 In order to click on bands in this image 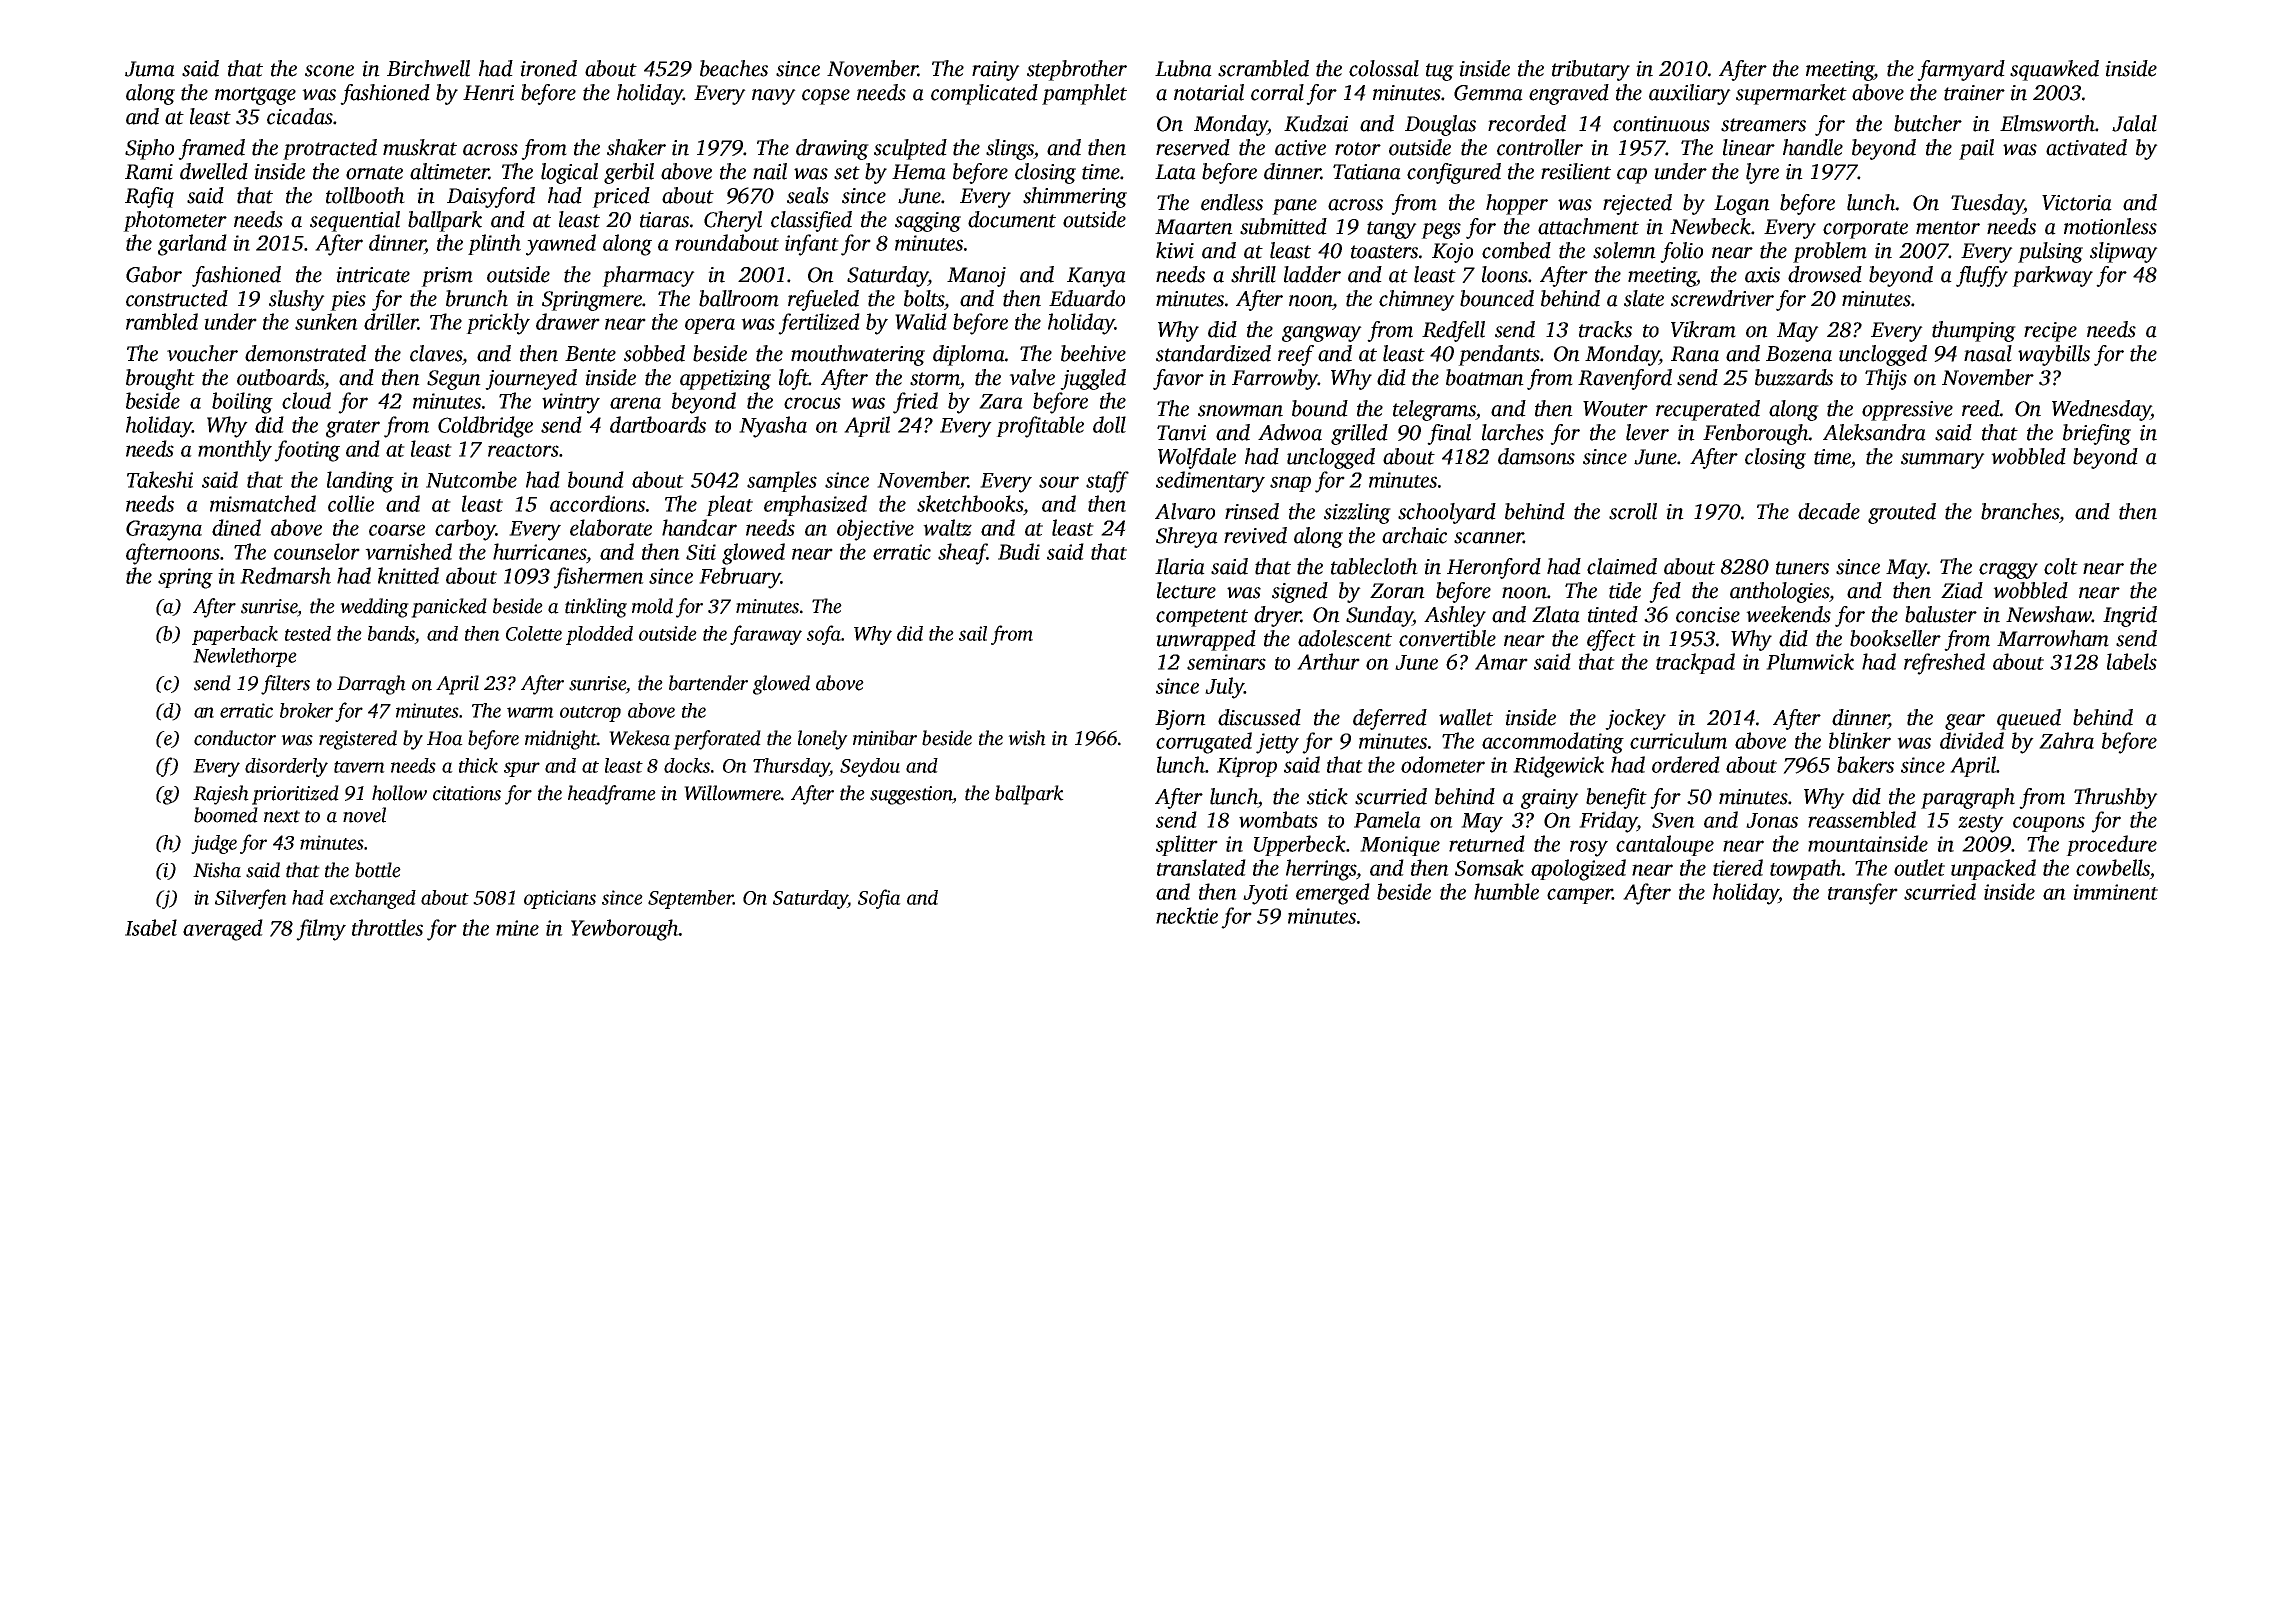, I will do `click(391, 633)`.
